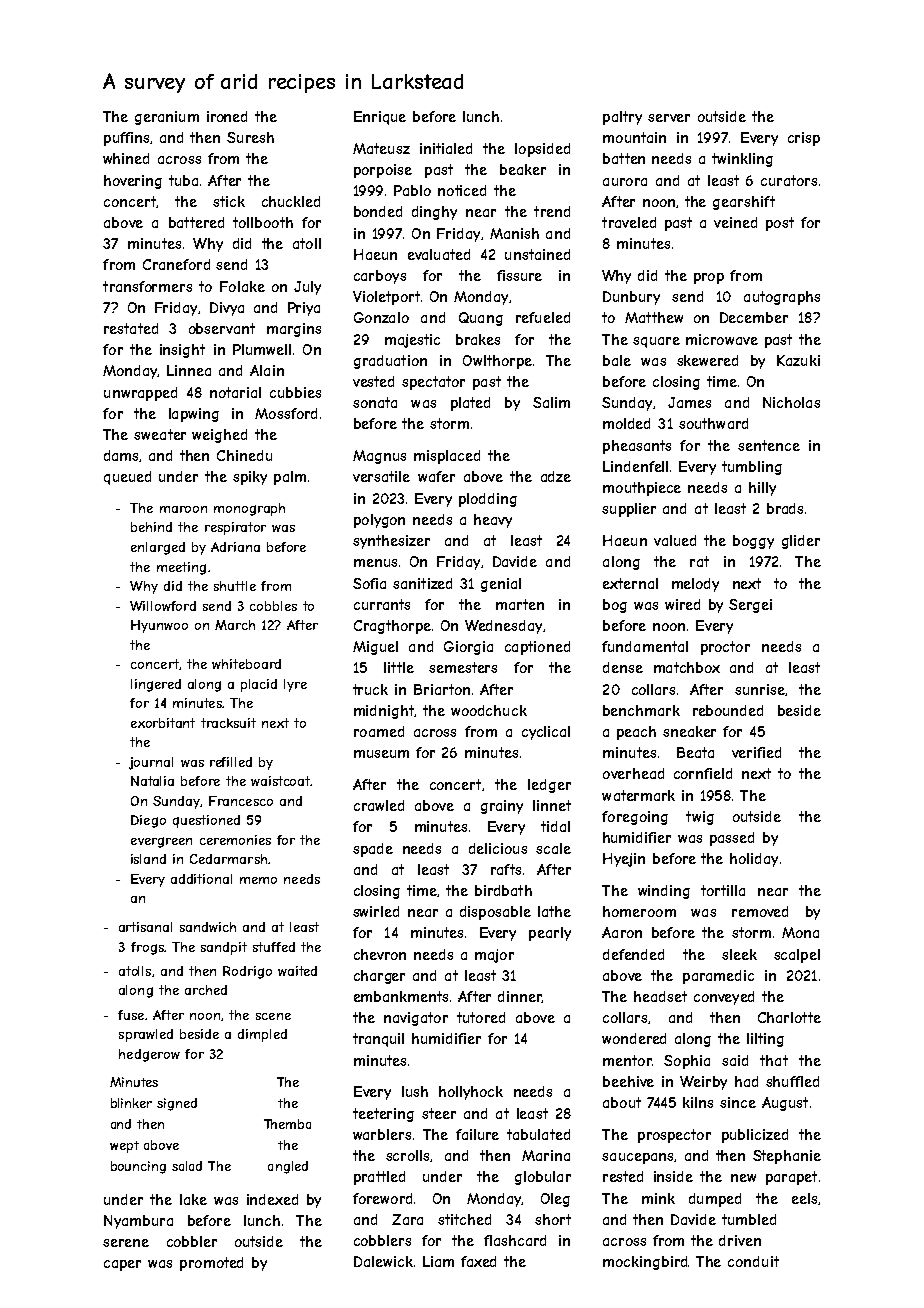 The height and width of the screenshot is (1308, 924). I want to click on battered, so click(196, 222).
